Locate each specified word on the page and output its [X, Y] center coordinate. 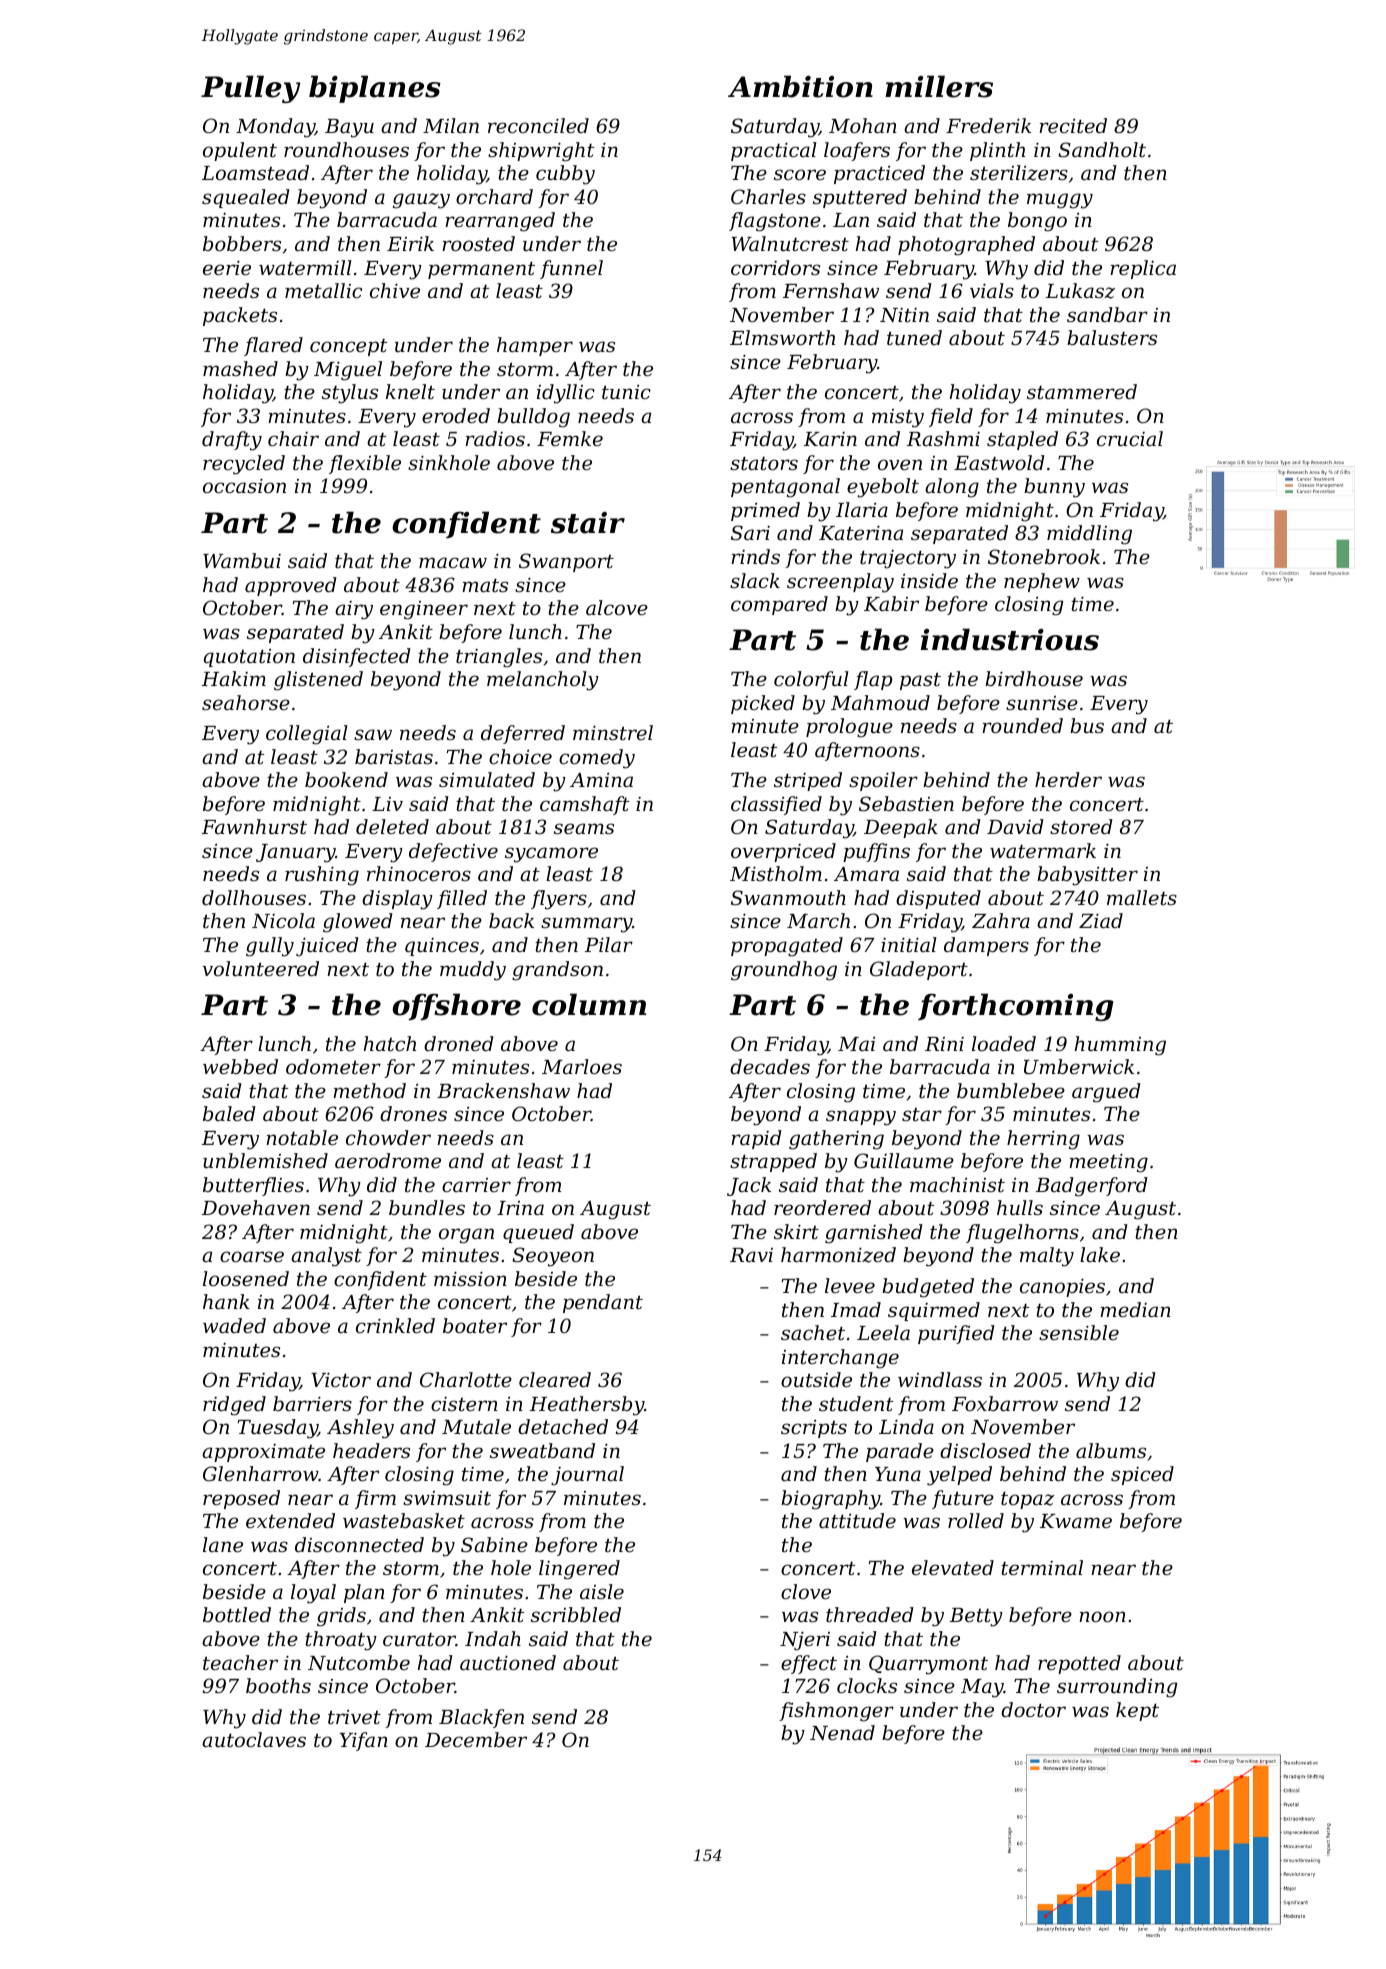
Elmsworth [782, 337]
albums [1111, 1450]
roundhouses [346, 149]
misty [898, 418]
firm [375, 1499]
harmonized [838, 1255]
